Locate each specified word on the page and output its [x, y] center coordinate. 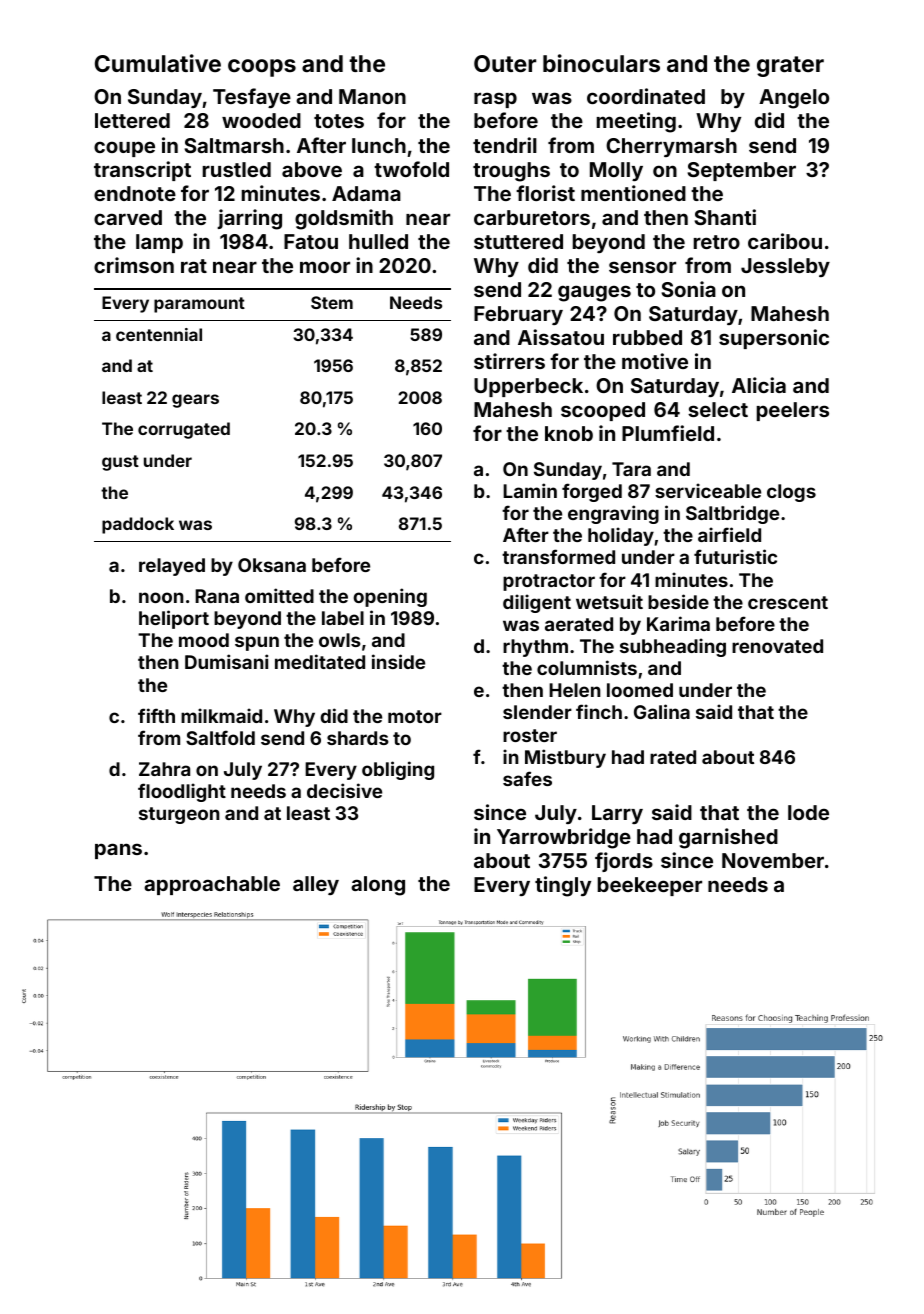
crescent [788, 602]
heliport [174, 619]
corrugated [184, 430]
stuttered [518, 241]
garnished [728, 838]
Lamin [530, 490]
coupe [124, 149]
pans [118, 851]
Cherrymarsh [671, 147]
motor [415, 716]
